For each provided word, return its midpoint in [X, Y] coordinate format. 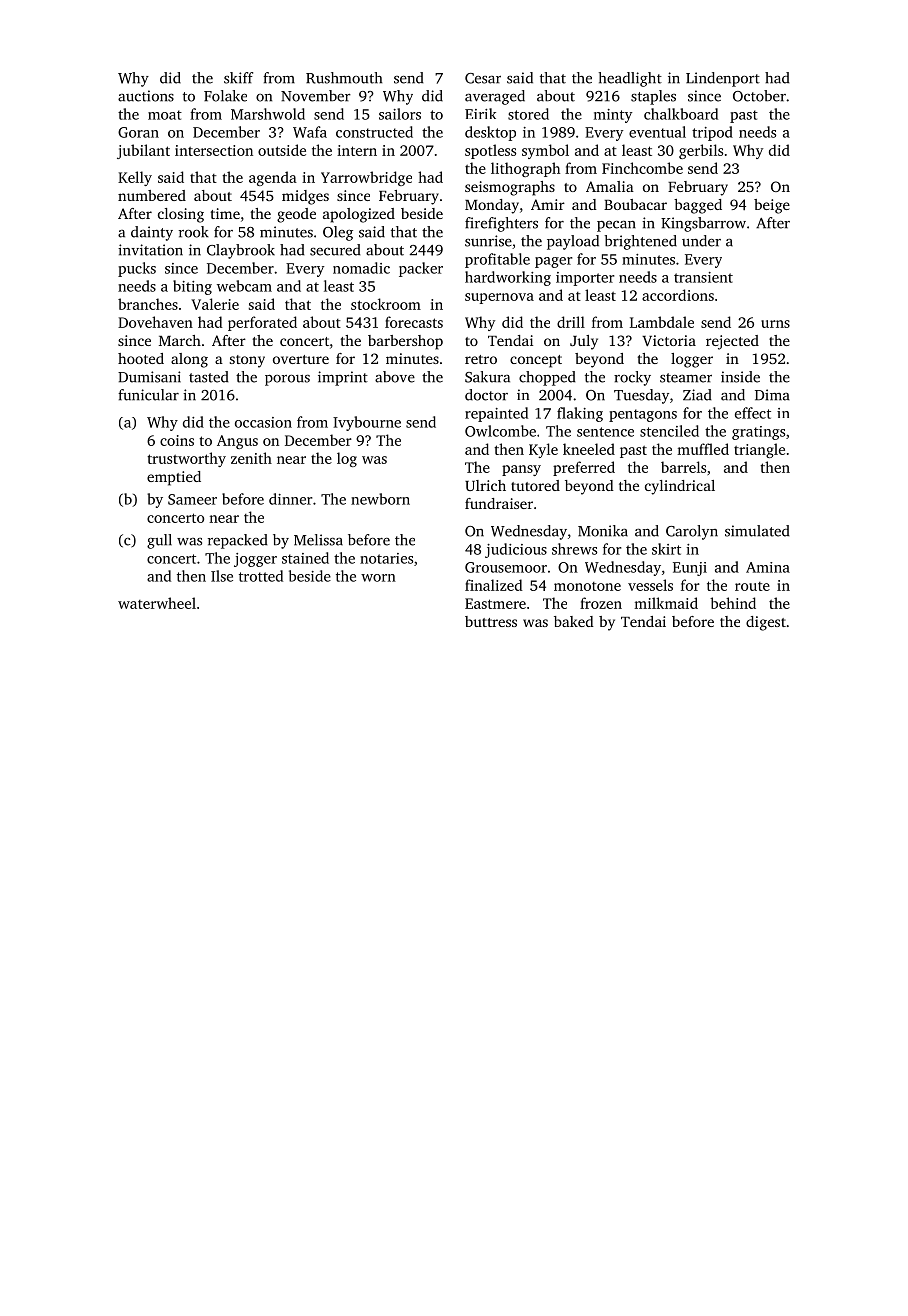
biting [192, 287]
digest [766, 623]
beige [772, 206]
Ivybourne [367, 423]
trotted [261, 576]
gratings [758, 433]
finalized [494, 585]
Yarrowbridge [366, 178]
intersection [214, 150]
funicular [148, 395]
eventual [657, 132]
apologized [359, 215]
